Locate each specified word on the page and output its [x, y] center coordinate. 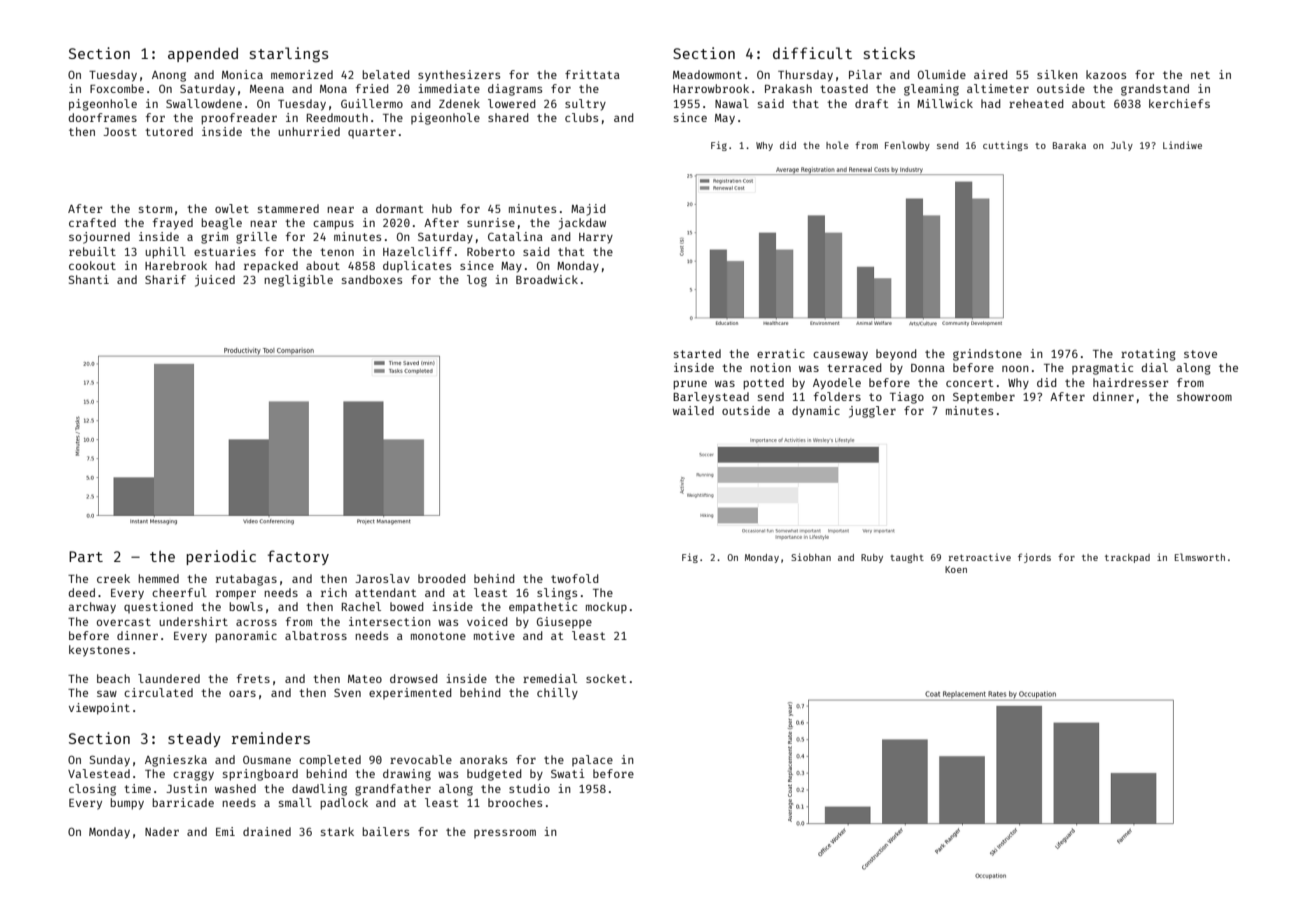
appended [203, 55]
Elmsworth [1200, 557]
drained [267, 831]
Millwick [945, 103]
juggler [872, 412]
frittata [592, 74]
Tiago [907, 398]
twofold [575, 578]
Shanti [89, 279]
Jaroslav [382, 578]
